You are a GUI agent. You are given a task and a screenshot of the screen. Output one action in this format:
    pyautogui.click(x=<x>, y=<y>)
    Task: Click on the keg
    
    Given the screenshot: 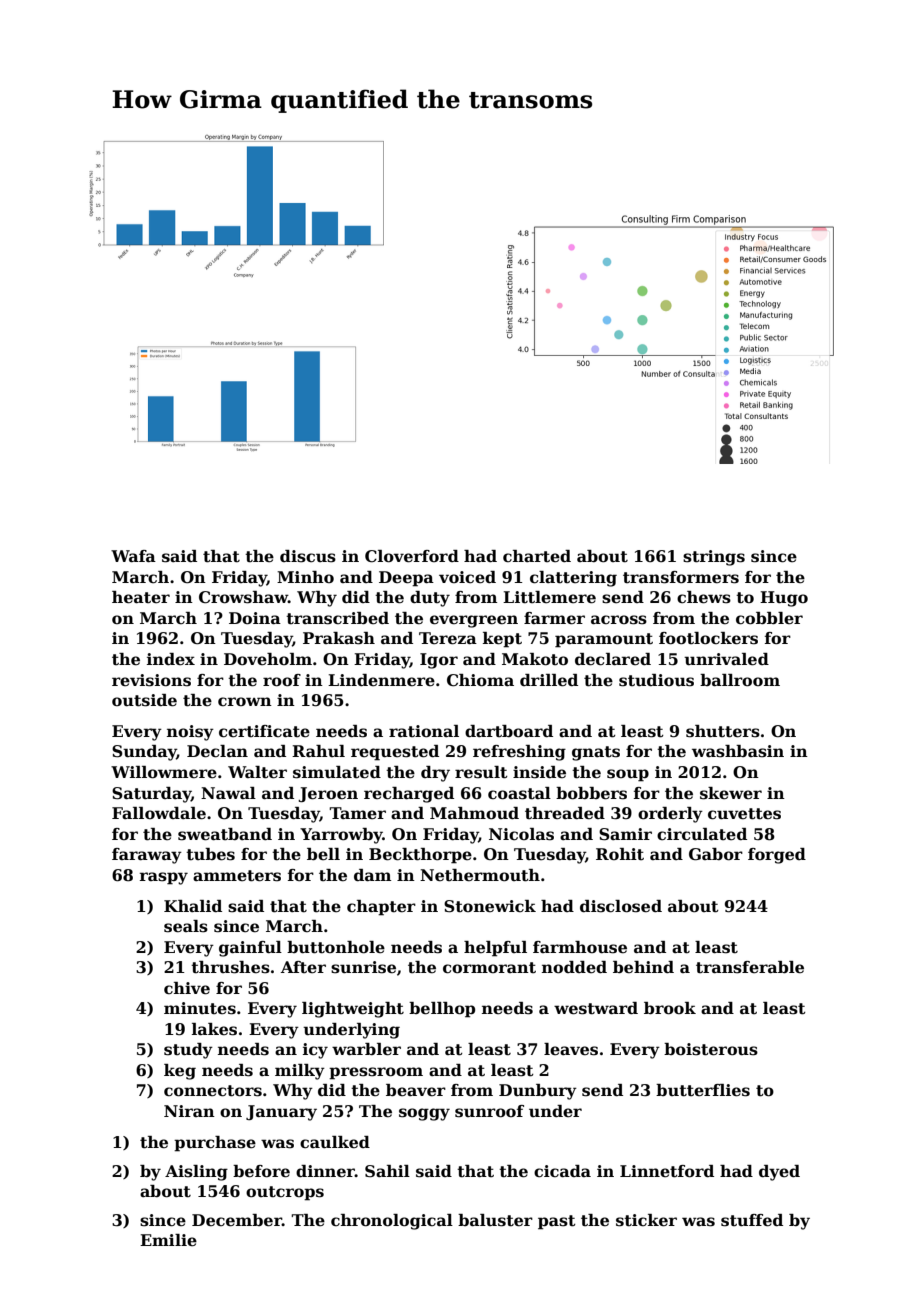 What is the action you would take?
    pyautogui.click(x=180, y=1072)
